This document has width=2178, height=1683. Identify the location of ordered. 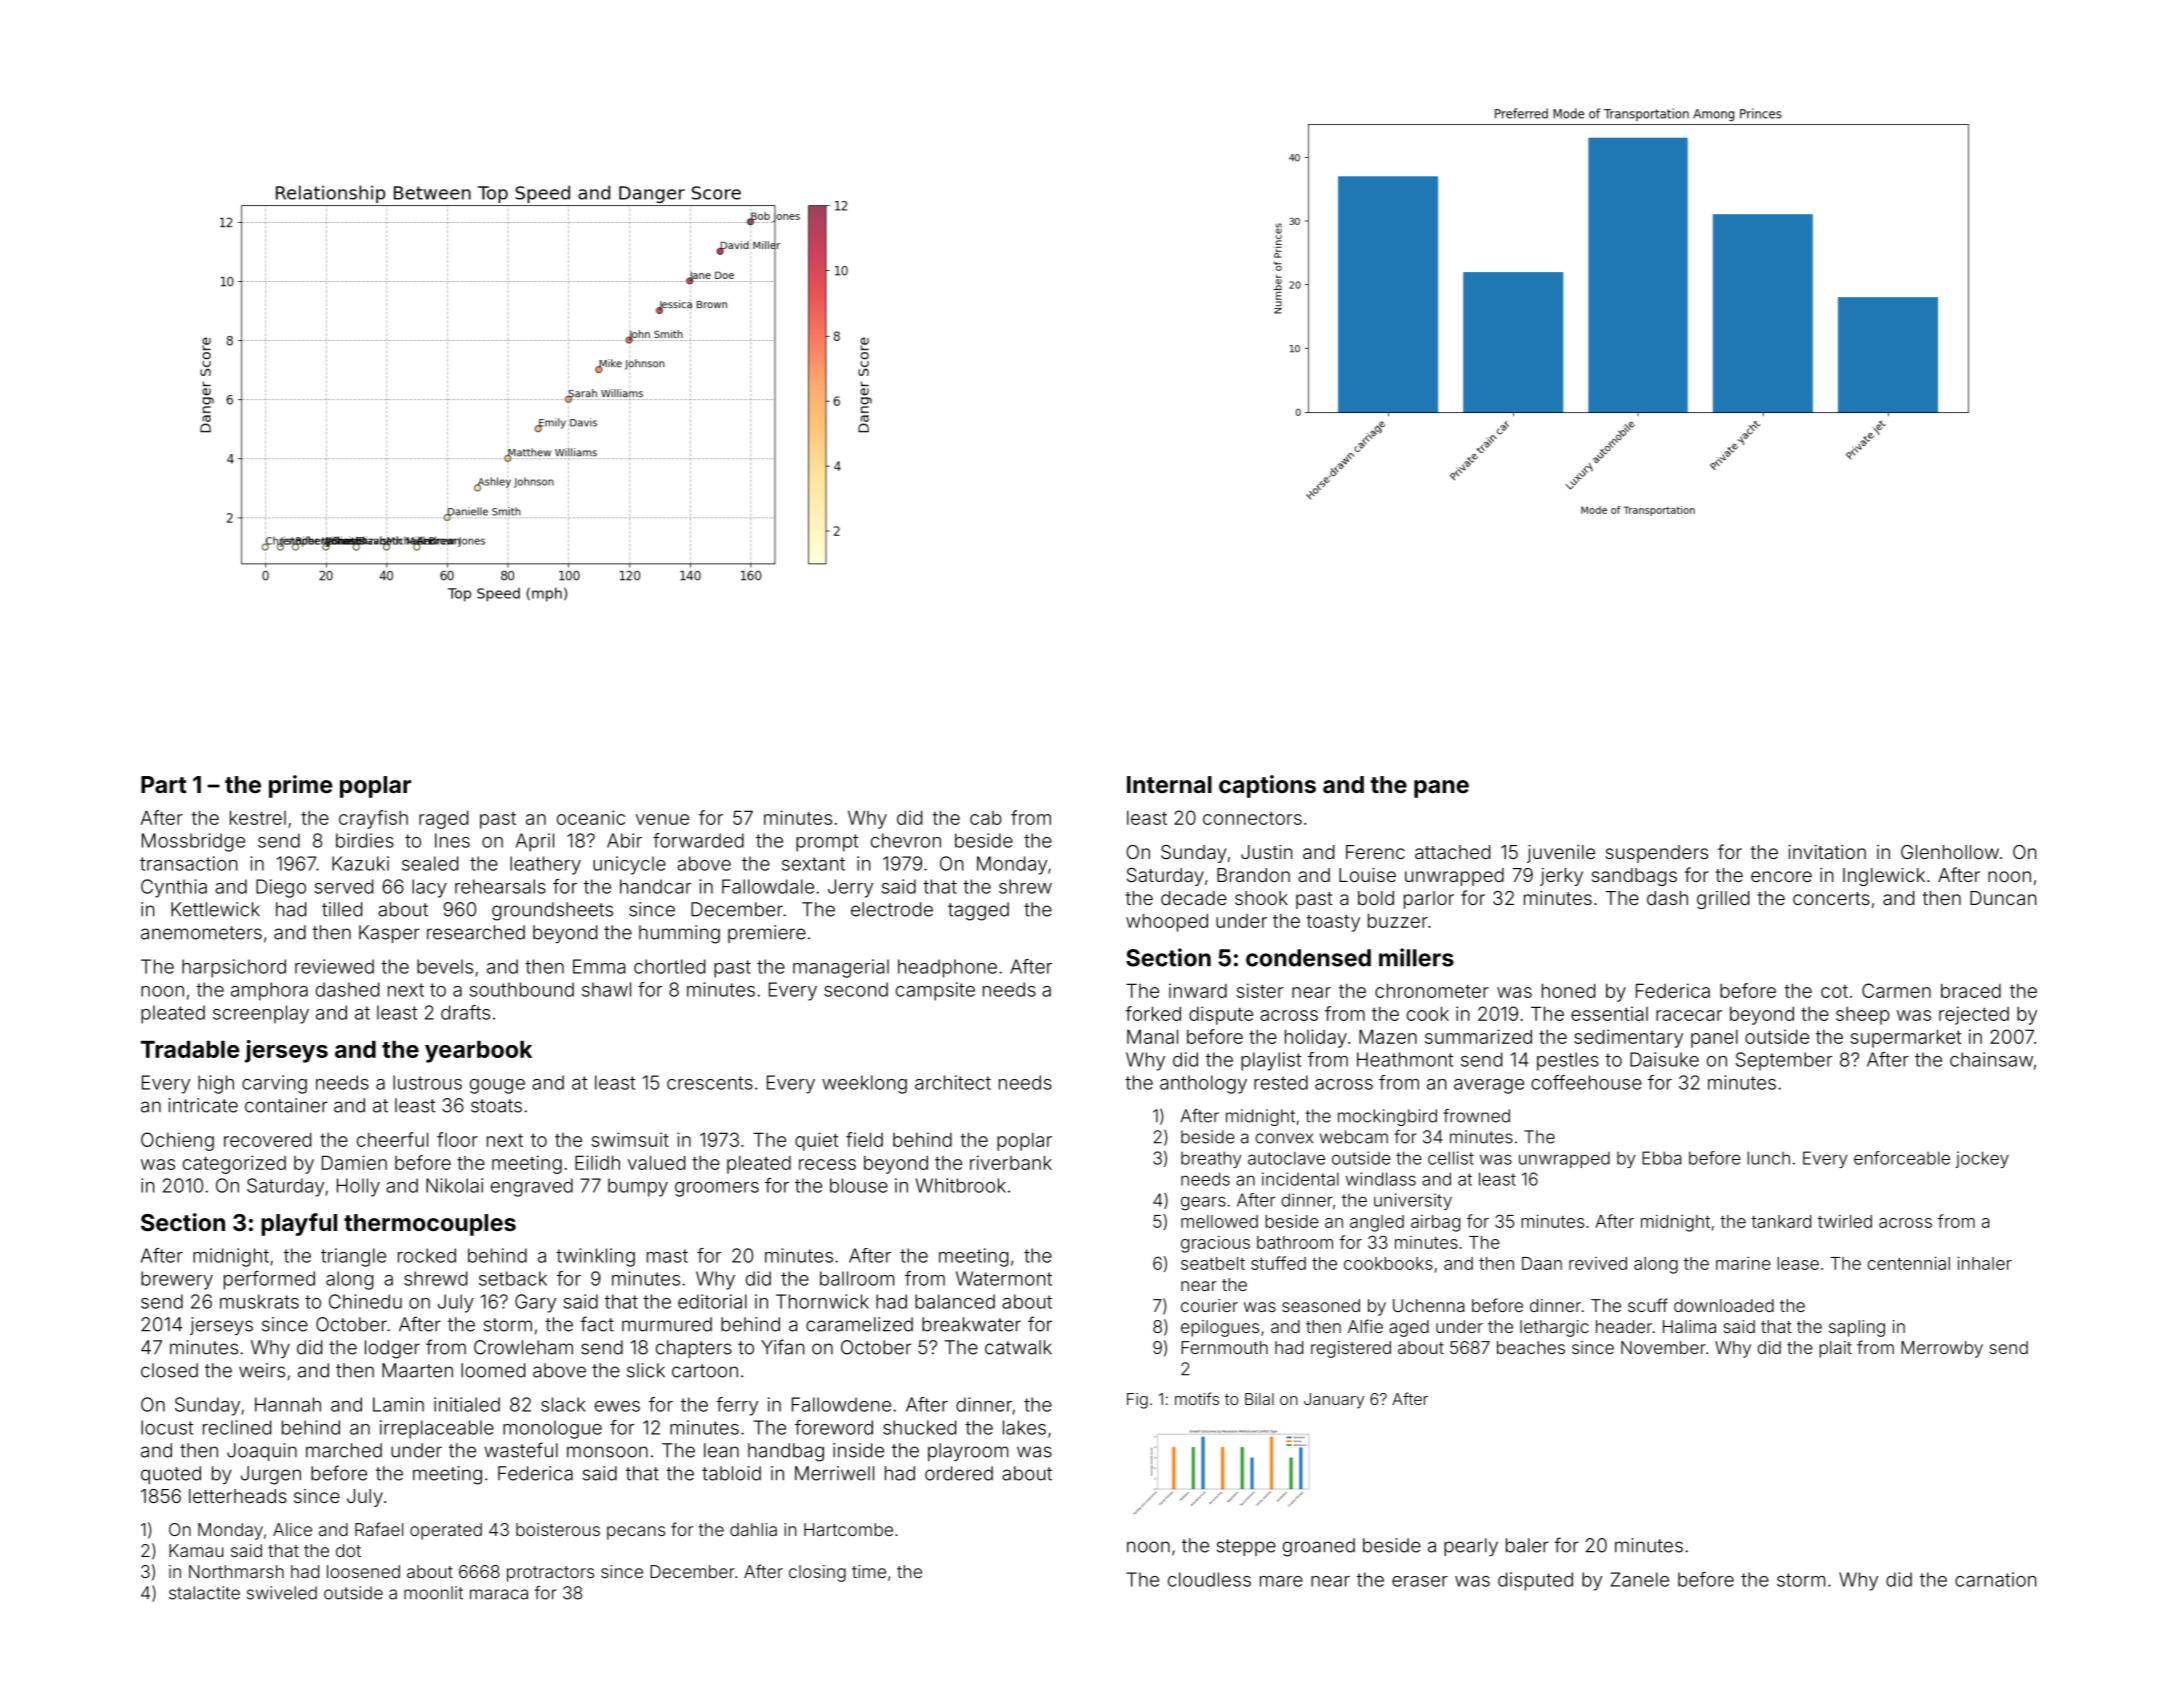
(959, 1473).
